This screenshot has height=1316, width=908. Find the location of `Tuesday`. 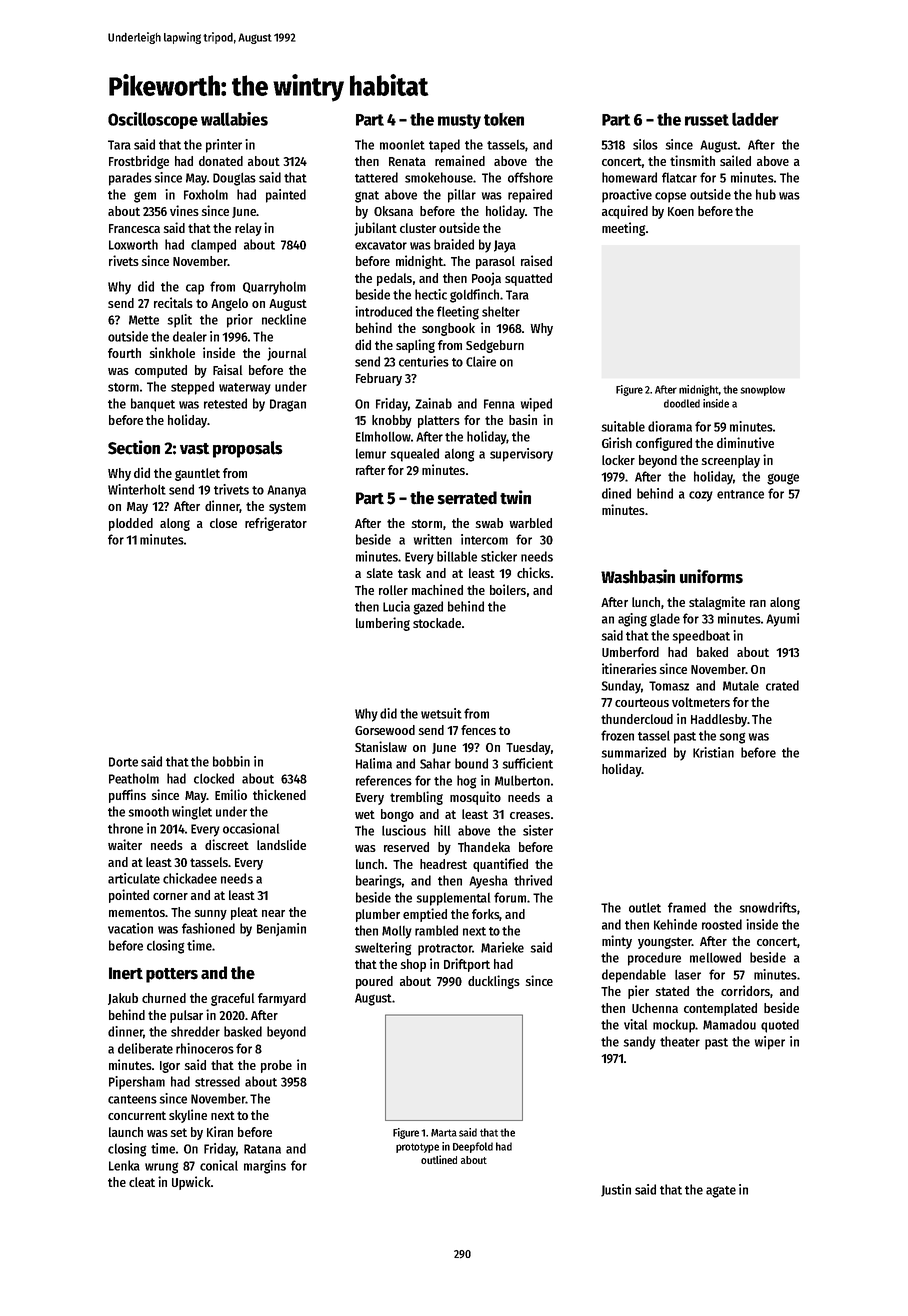

Tuesday is located at coordinates (528, 748).
